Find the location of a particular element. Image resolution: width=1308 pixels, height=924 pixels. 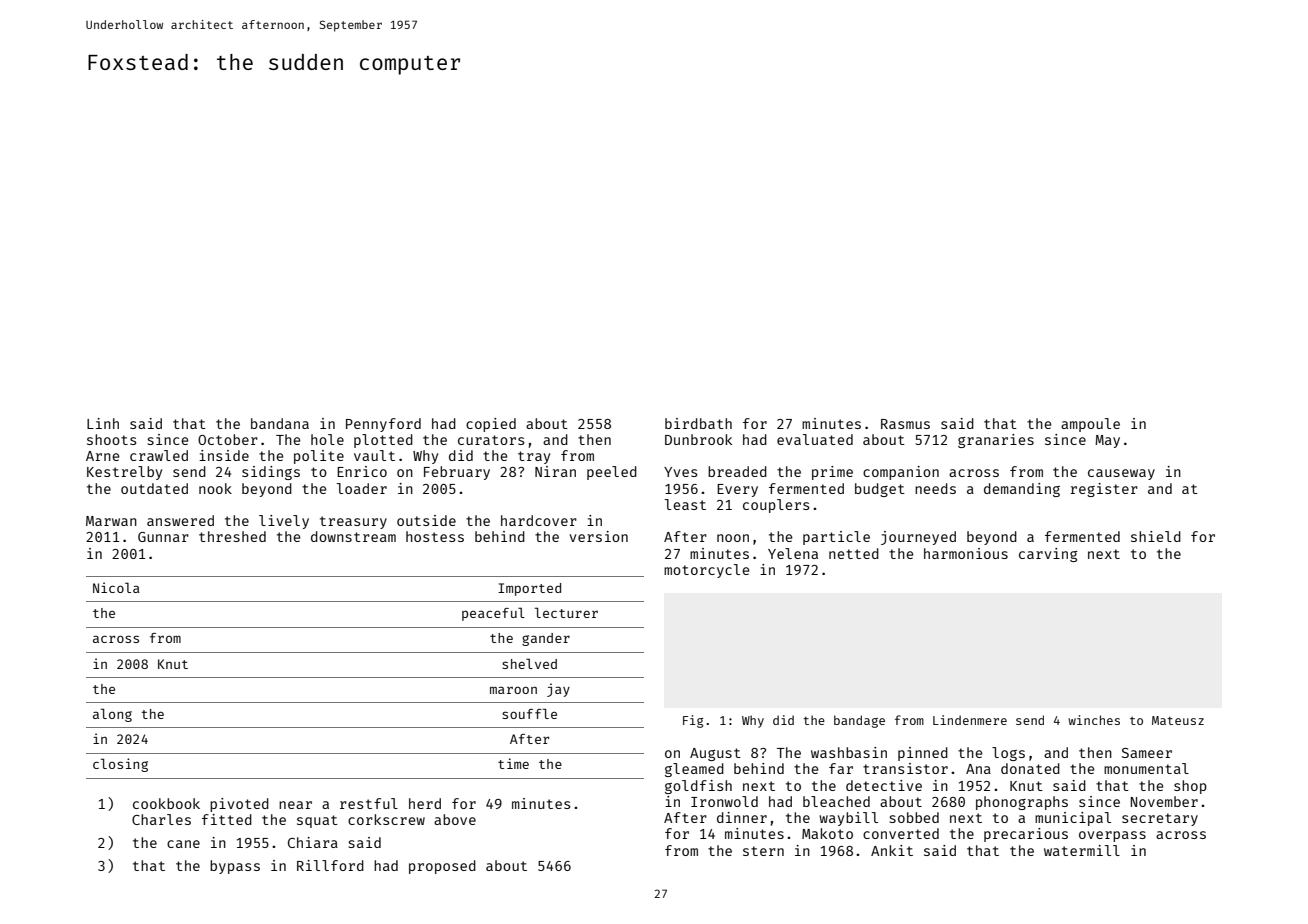

proposed is located at coordinates (442, 867).
